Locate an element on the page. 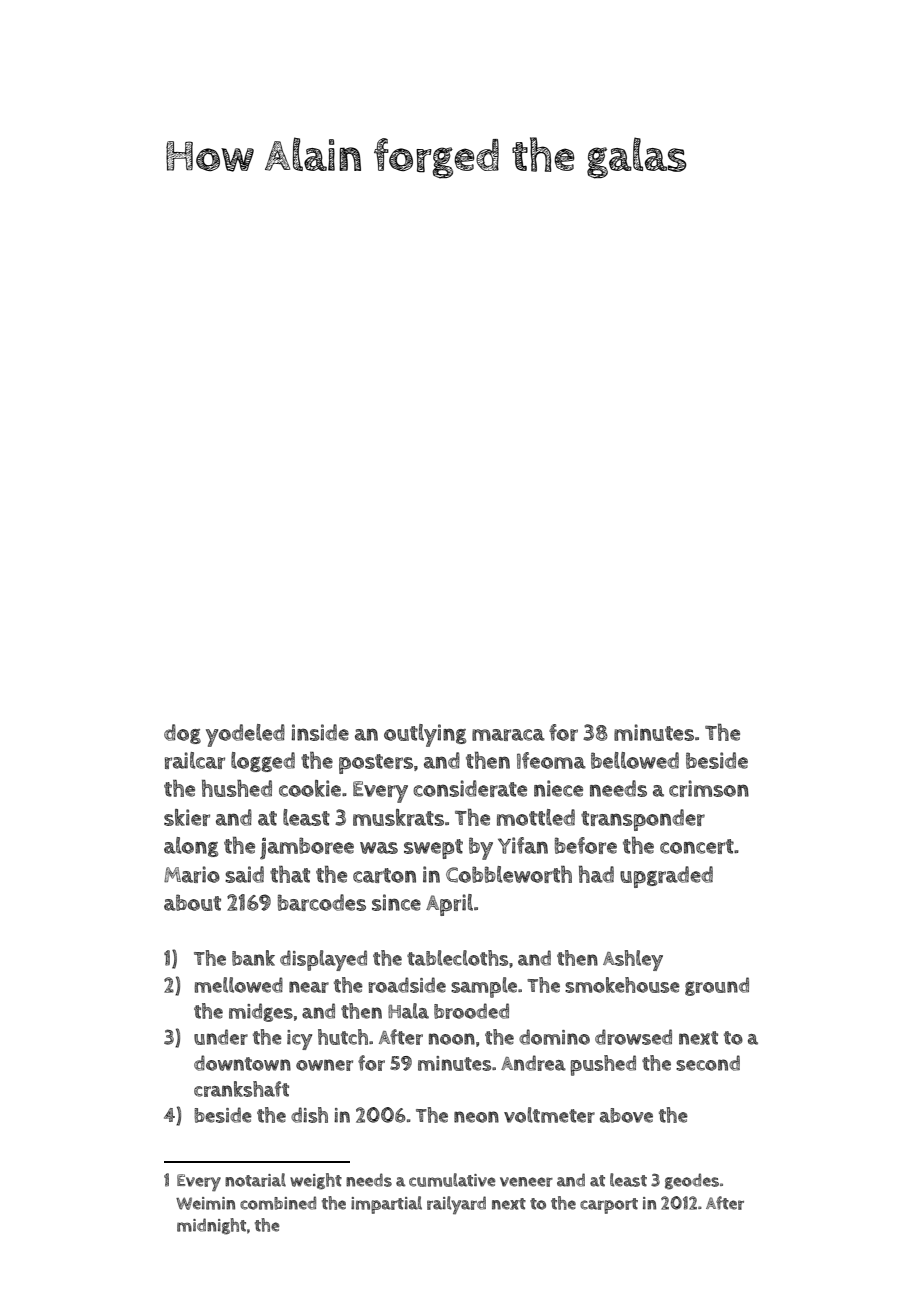 Image resolution: width=924 pixels, height=1311 pixels. outlying is located at coordinates (425, 735).
